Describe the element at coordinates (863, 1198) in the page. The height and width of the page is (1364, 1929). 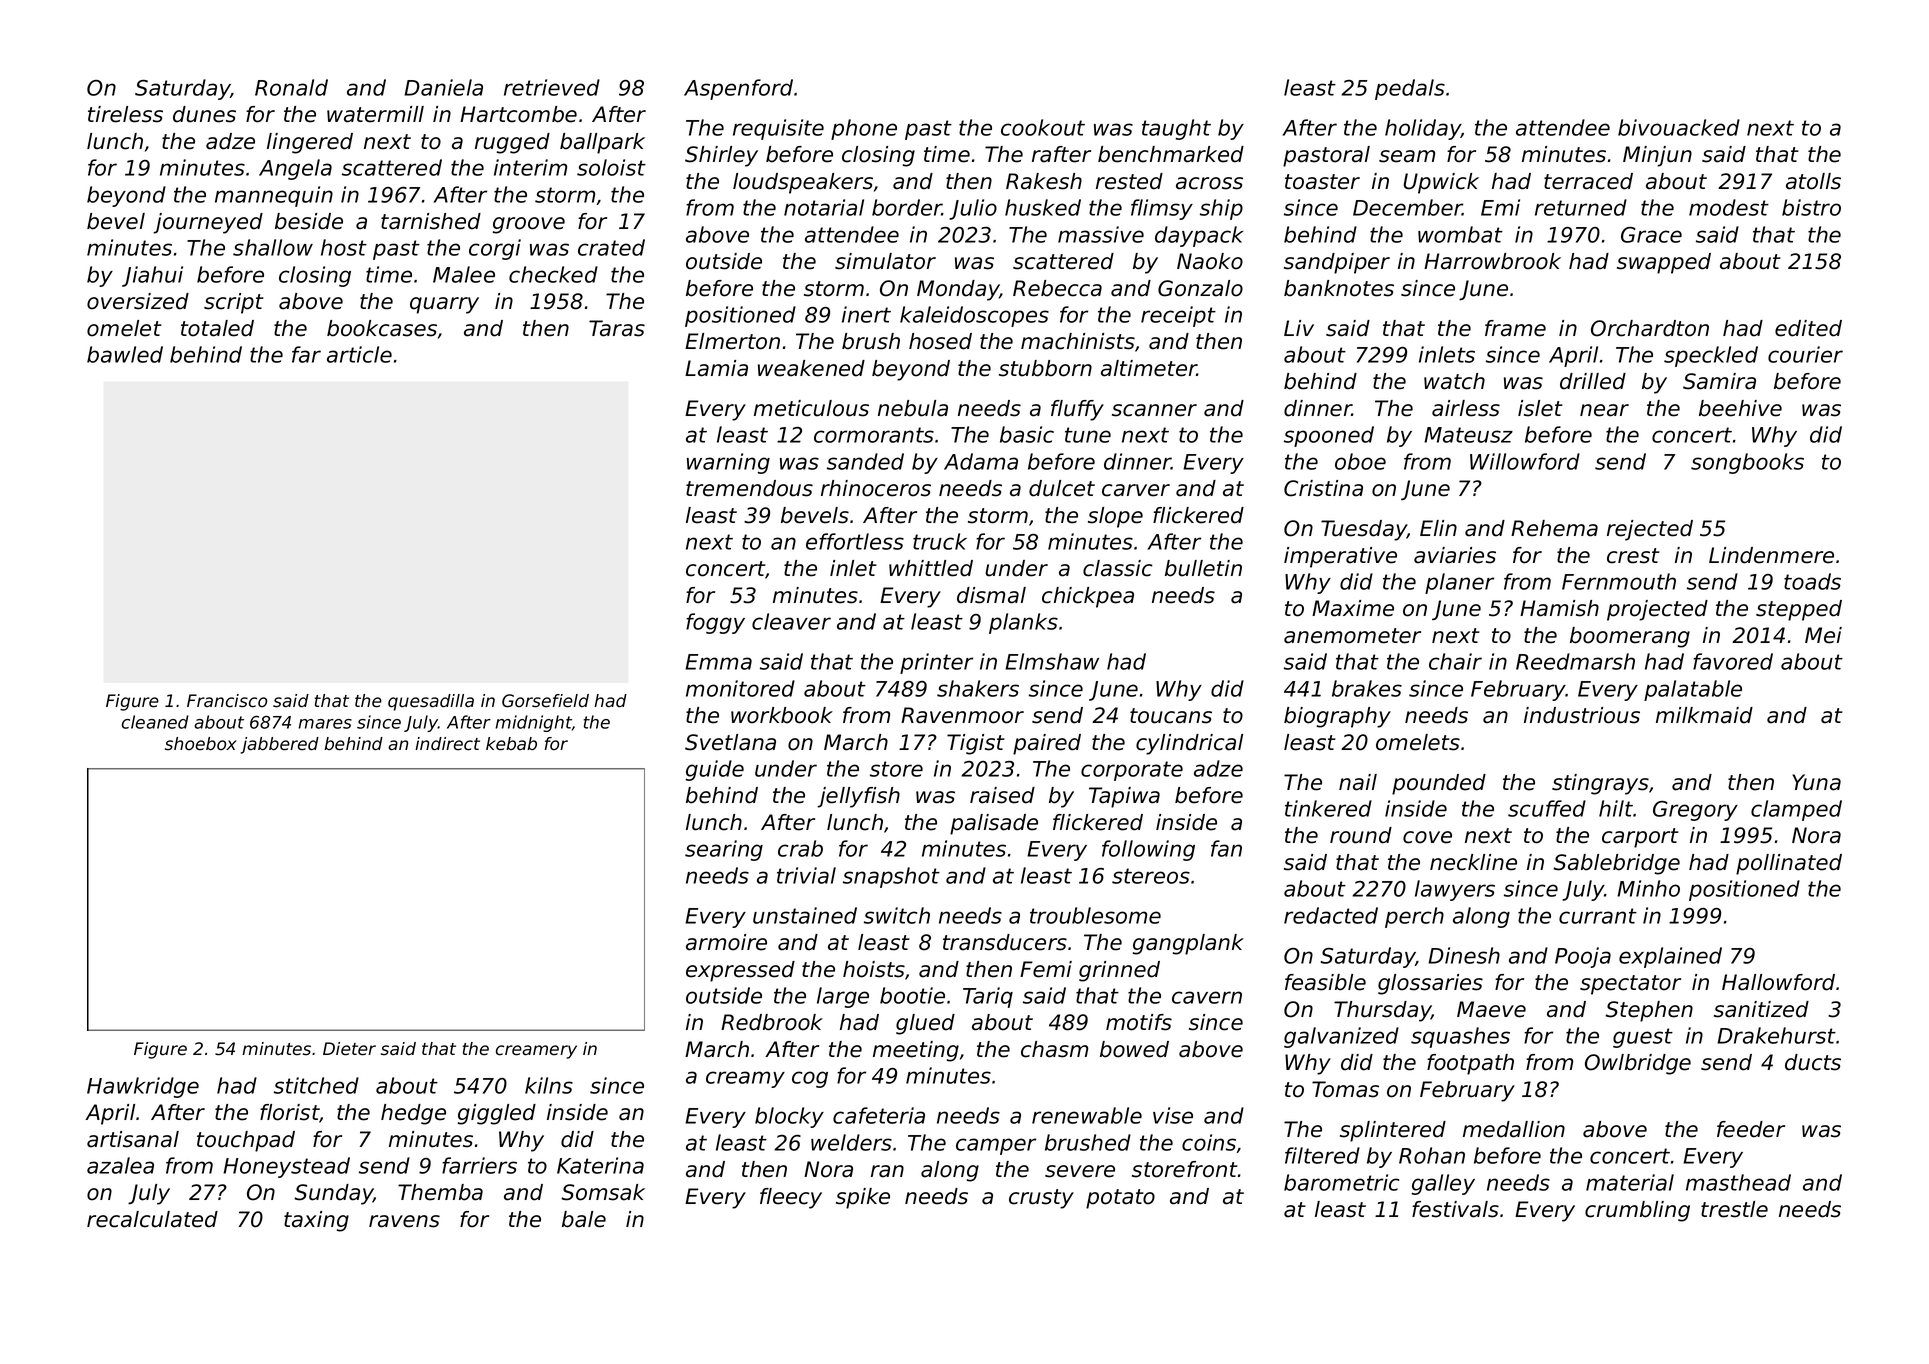
I see `spike` at that location.
